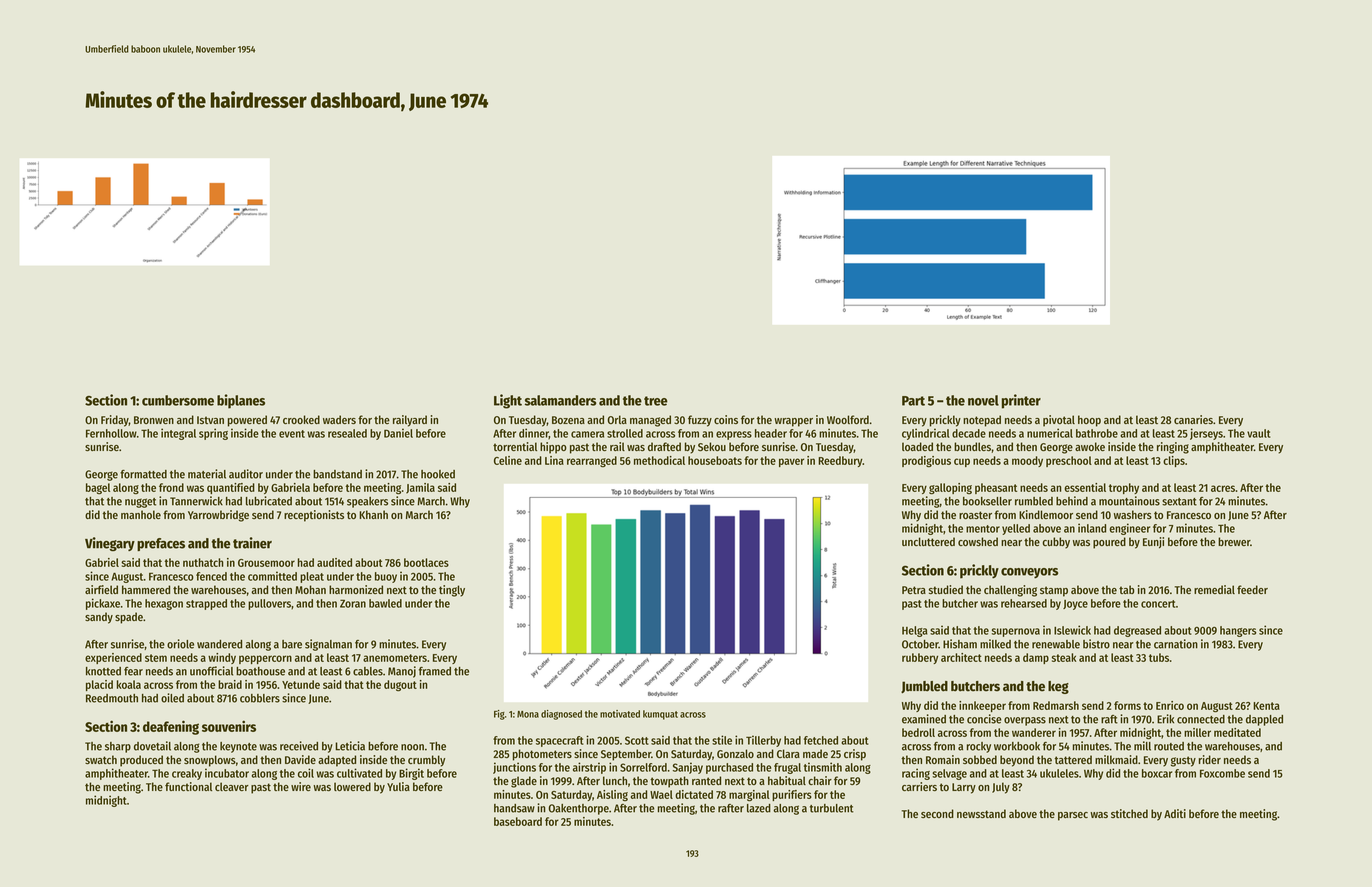 The height and width of the image is (887, 1372). Describe the element at coordinates (292, 644) in the image. I see `bare` at that location.
